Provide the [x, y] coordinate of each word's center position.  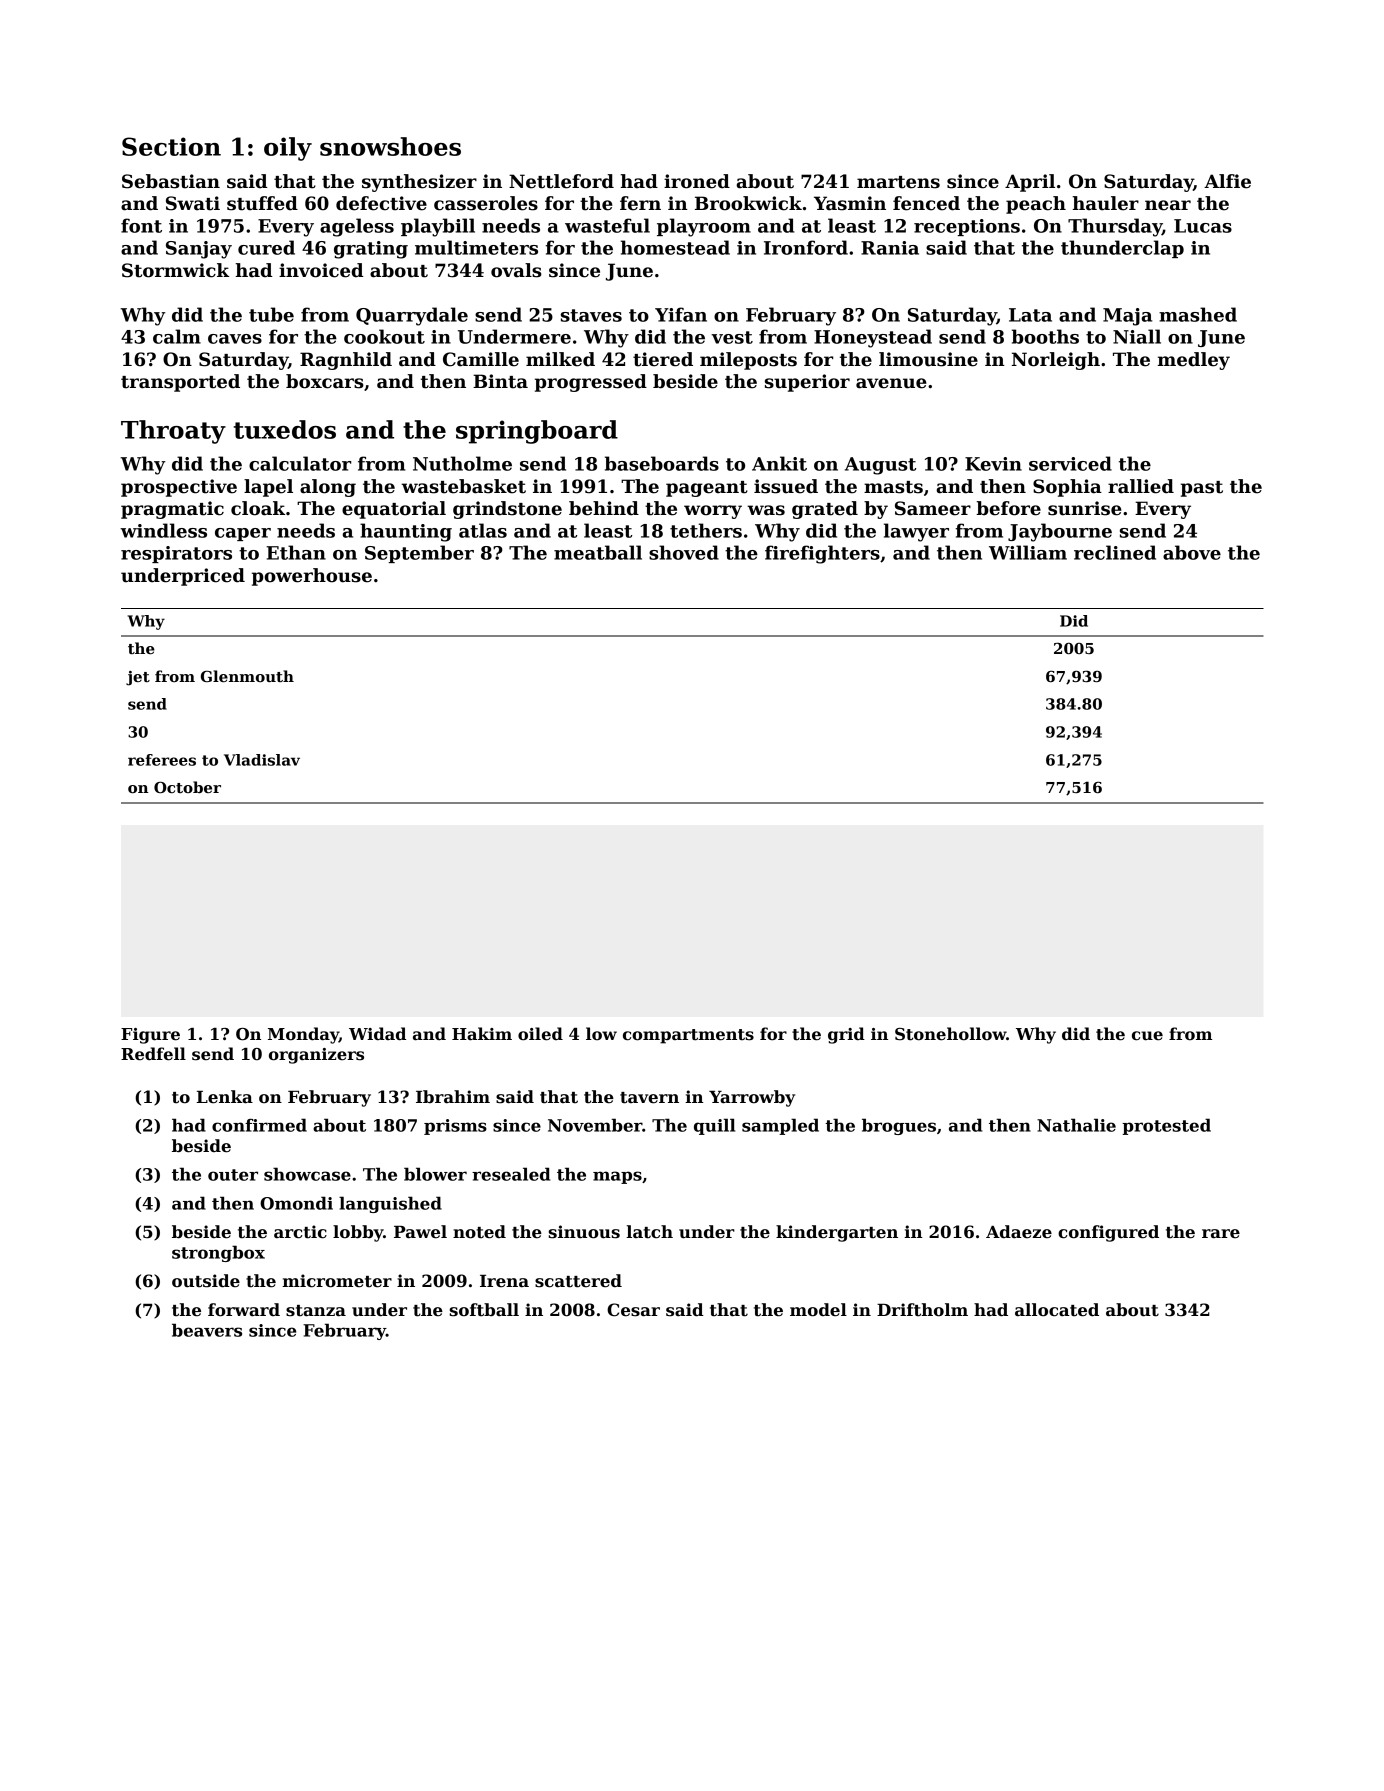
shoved [684, 552]
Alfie [1227, 181]
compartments [688, 1036]
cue [1147, 1036]
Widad [377, 1034]
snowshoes [390, 146]
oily [288, 149]
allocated [1057, 1310]
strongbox [218, 1253]
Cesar [633, 1310]
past [1202, 489]
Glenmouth [247, 676]
